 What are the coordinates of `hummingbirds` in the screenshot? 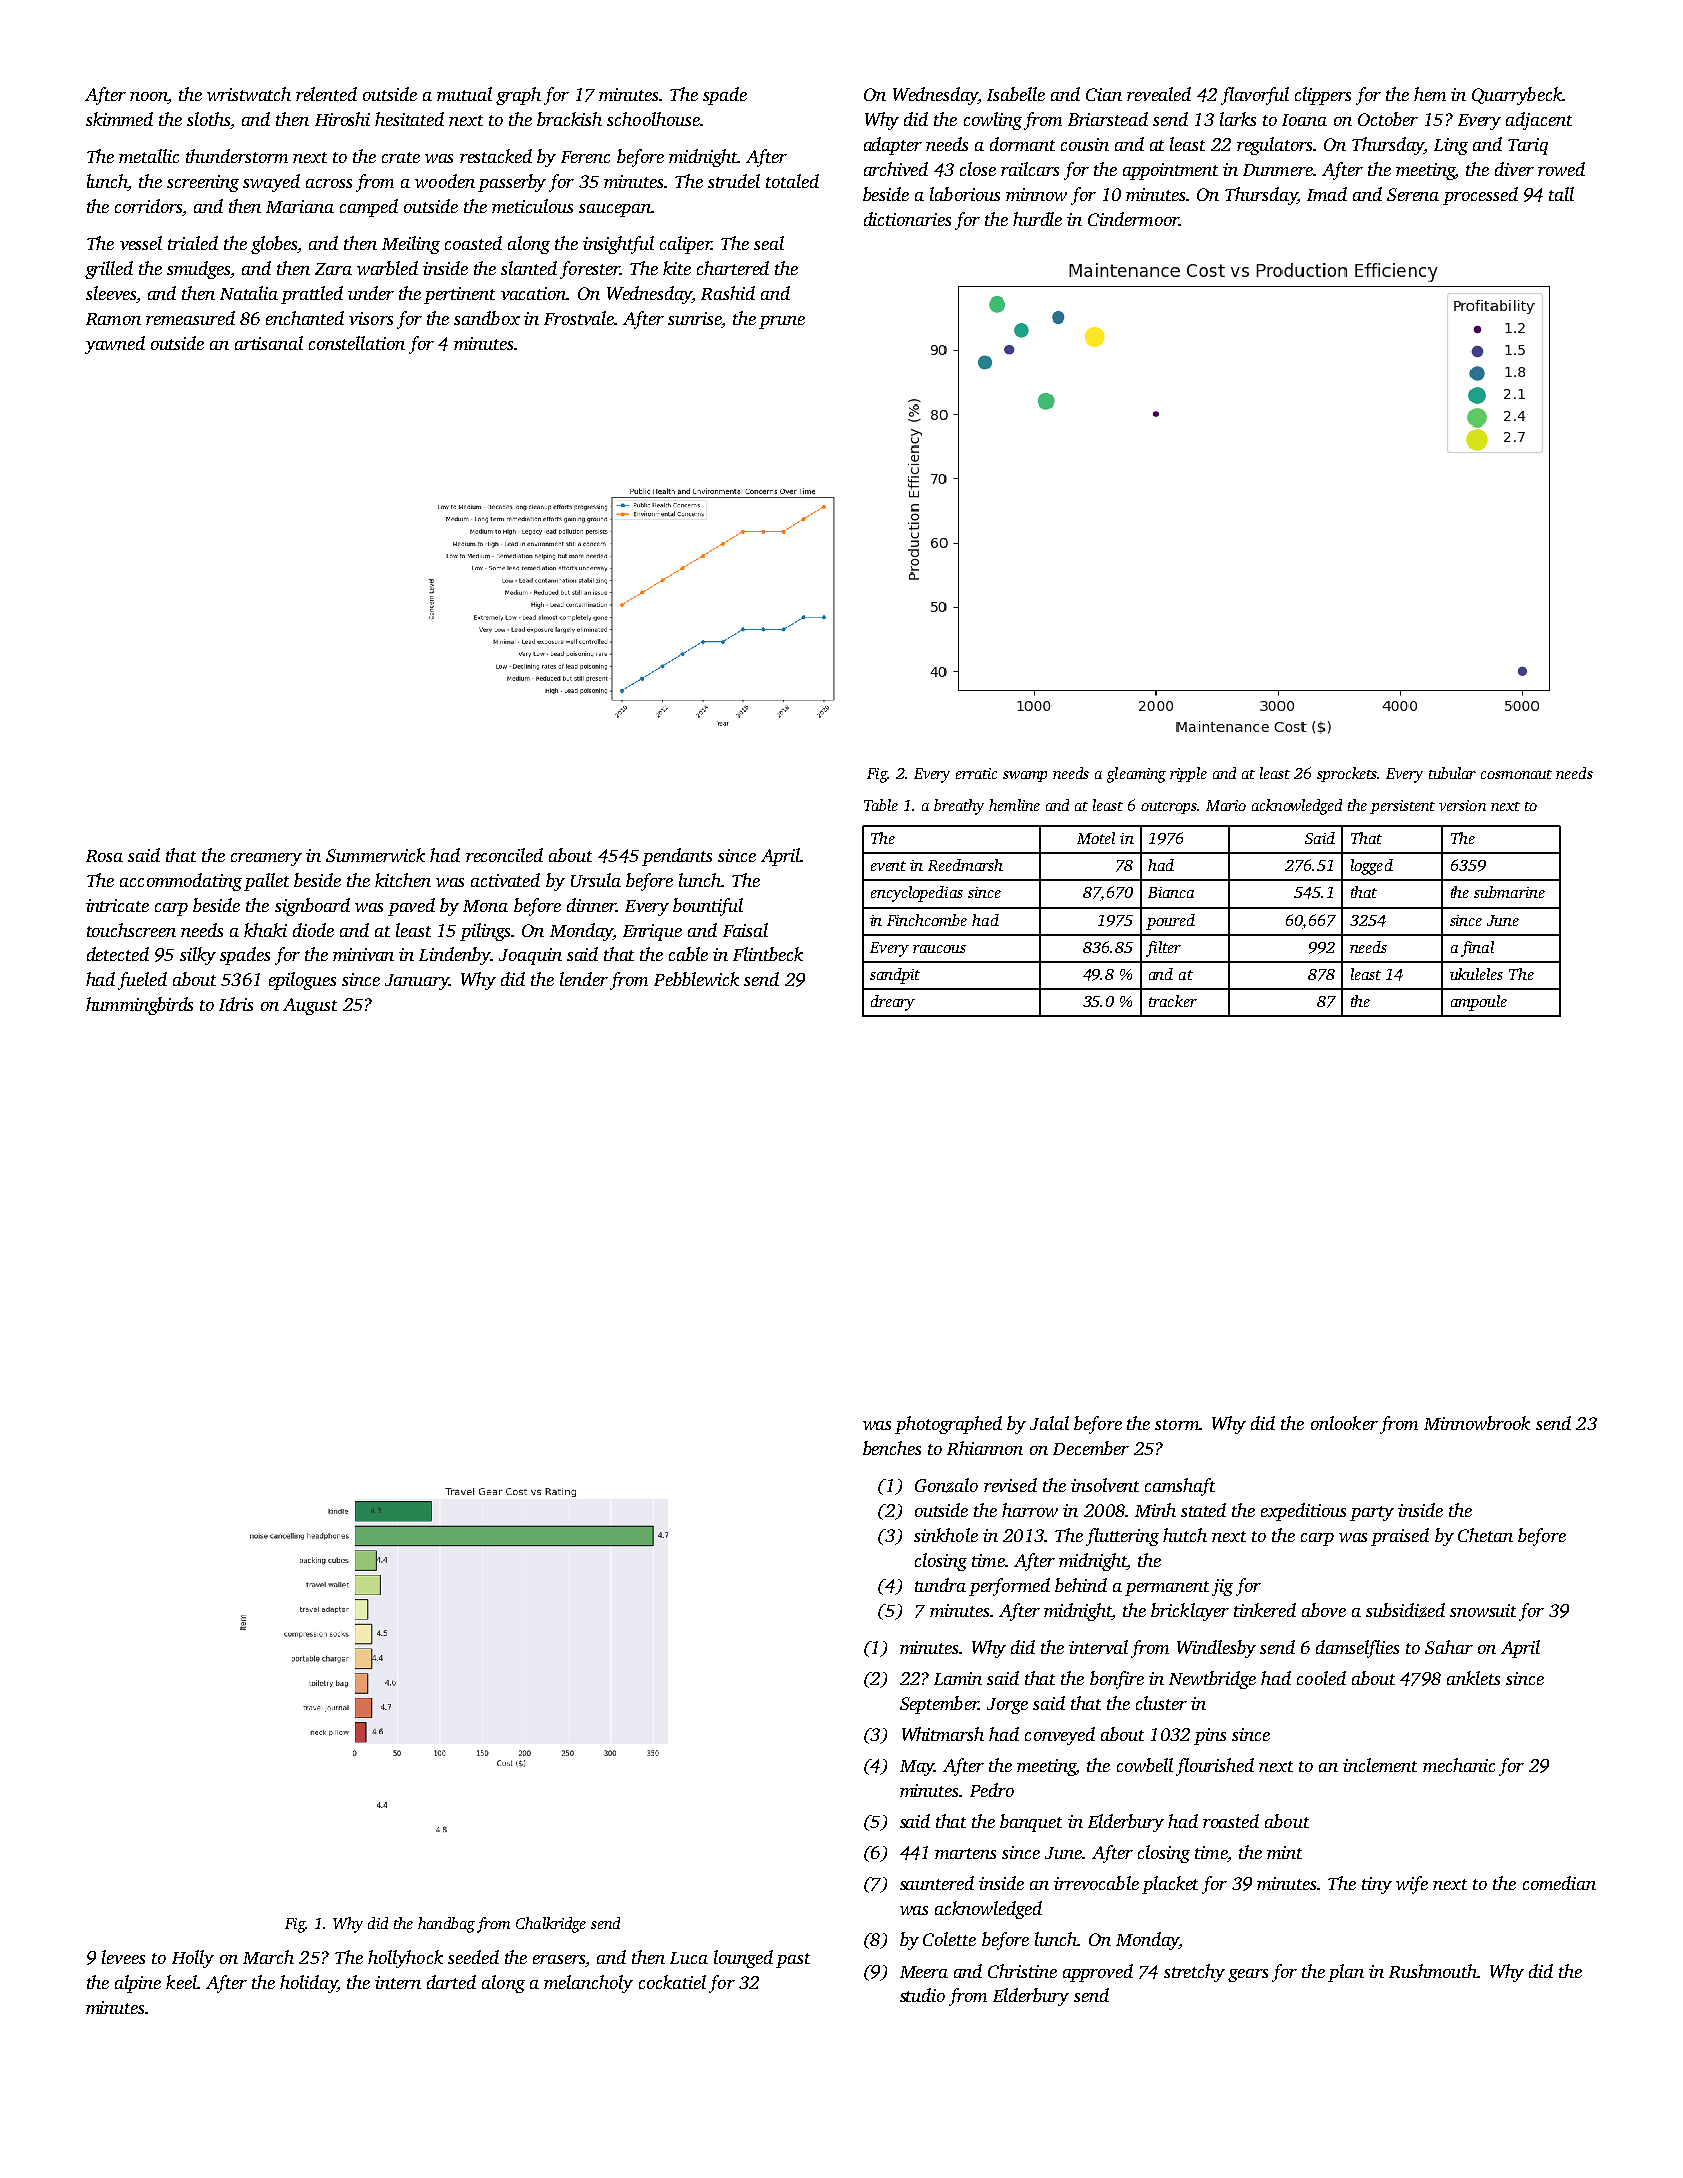 It's located at (139, 1006).
